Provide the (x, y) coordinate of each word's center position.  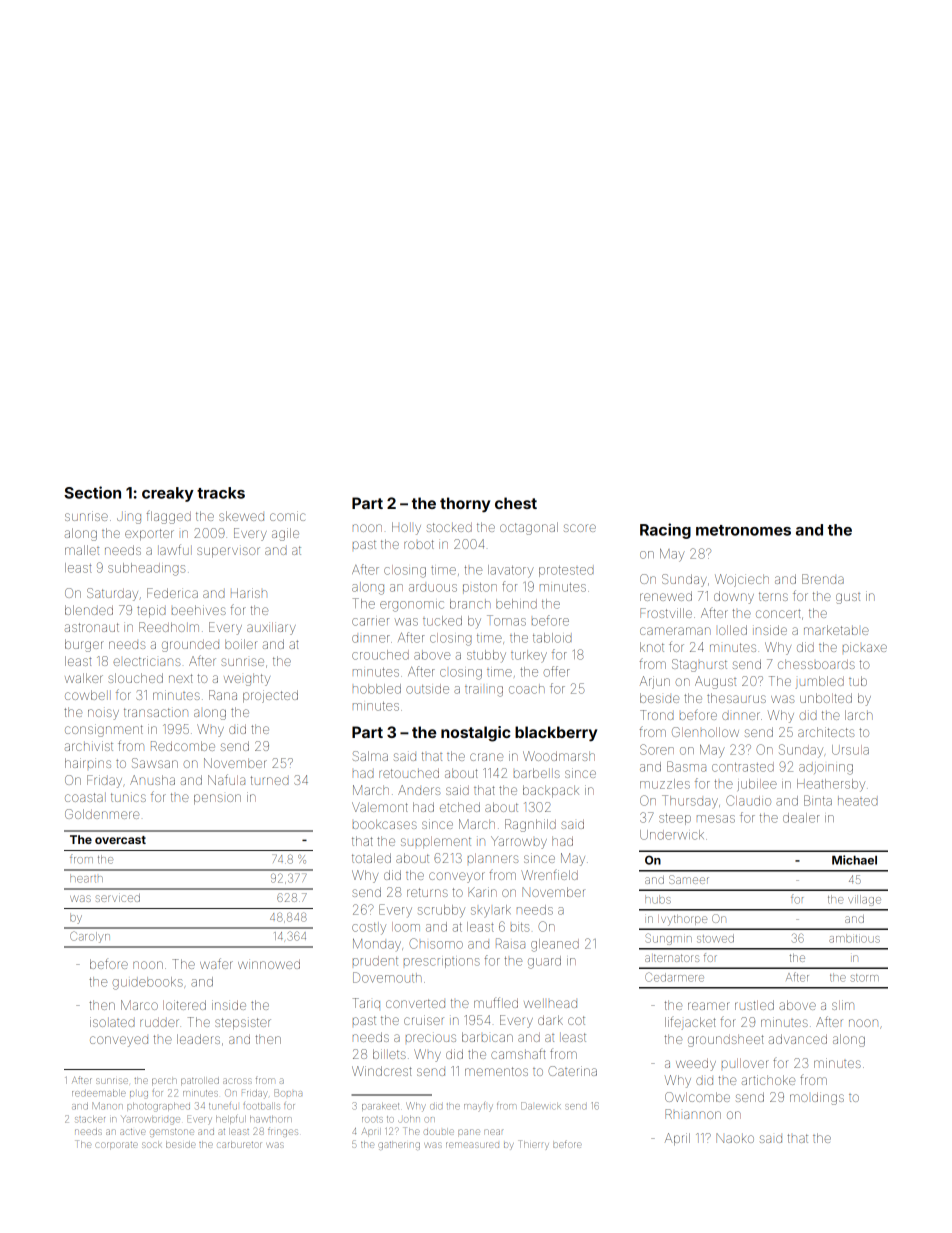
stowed (715, 938)
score (580, 528)
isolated (112, 1022)
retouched (409, 773)
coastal (85, 797)
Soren (657, 749)
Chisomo (436, 943)
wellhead (550, 1003)
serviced (118, 898)
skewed (241, 516)
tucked (442, 621)
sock (152, 1145)
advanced (798, 1039)
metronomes (743, 530)
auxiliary (271, 628)
